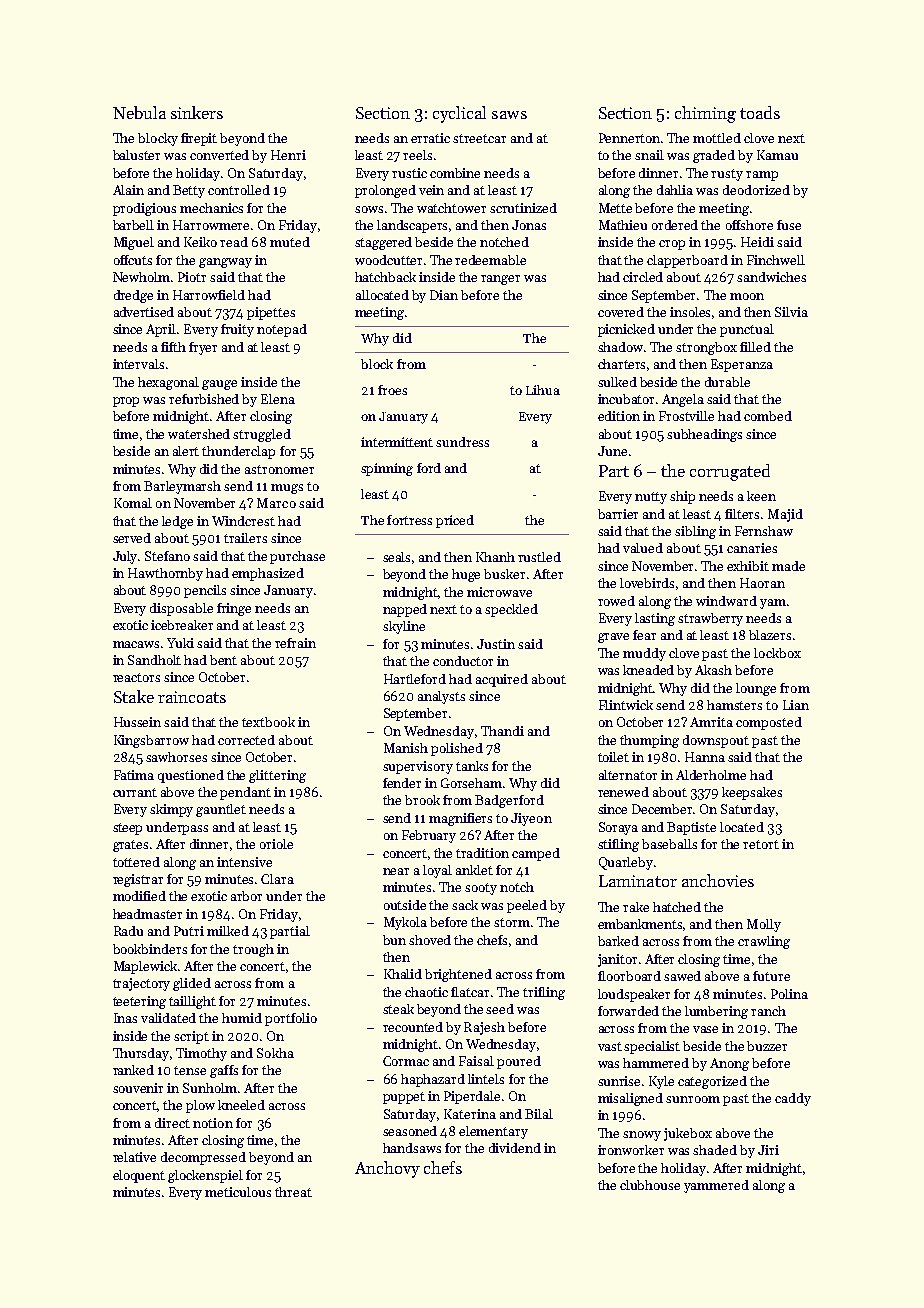 This screenshot has width=924, height=1308. What do you see at coordinates (717, 138) in the screenshot?
I see `mottled` at bounding box center [717, 138].
